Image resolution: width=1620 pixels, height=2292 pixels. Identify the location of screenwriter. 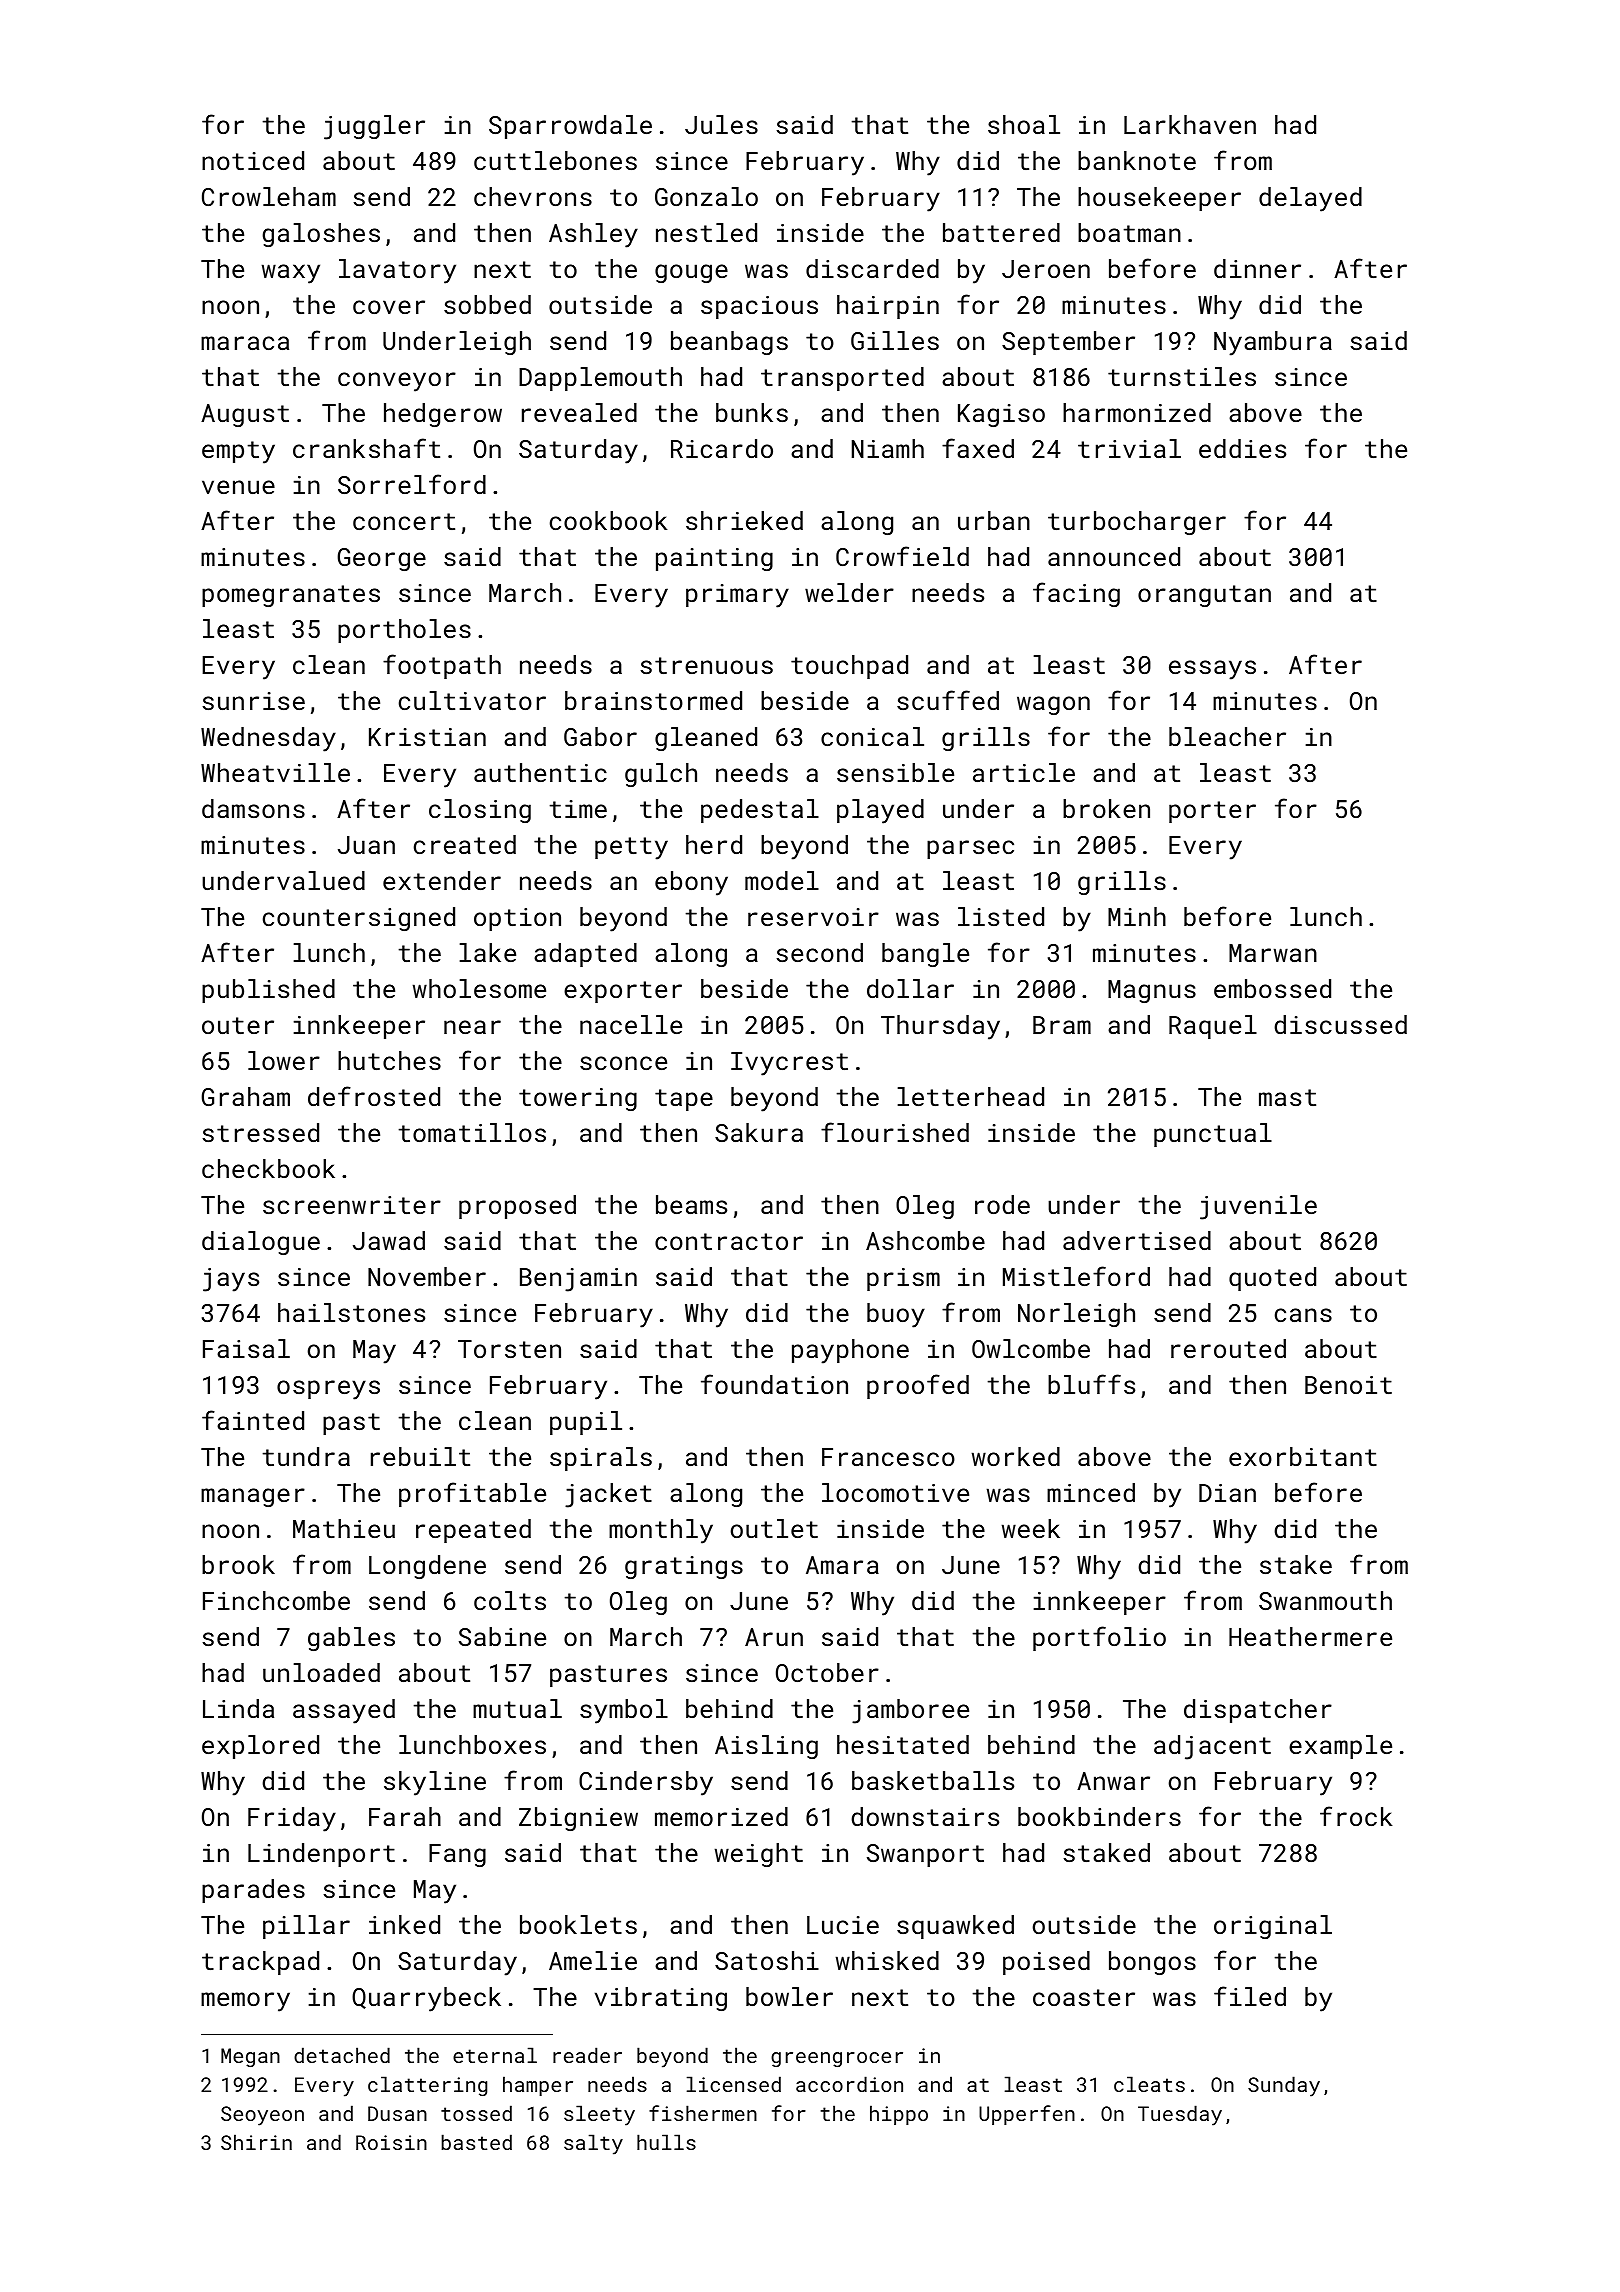
(352, 1205).
